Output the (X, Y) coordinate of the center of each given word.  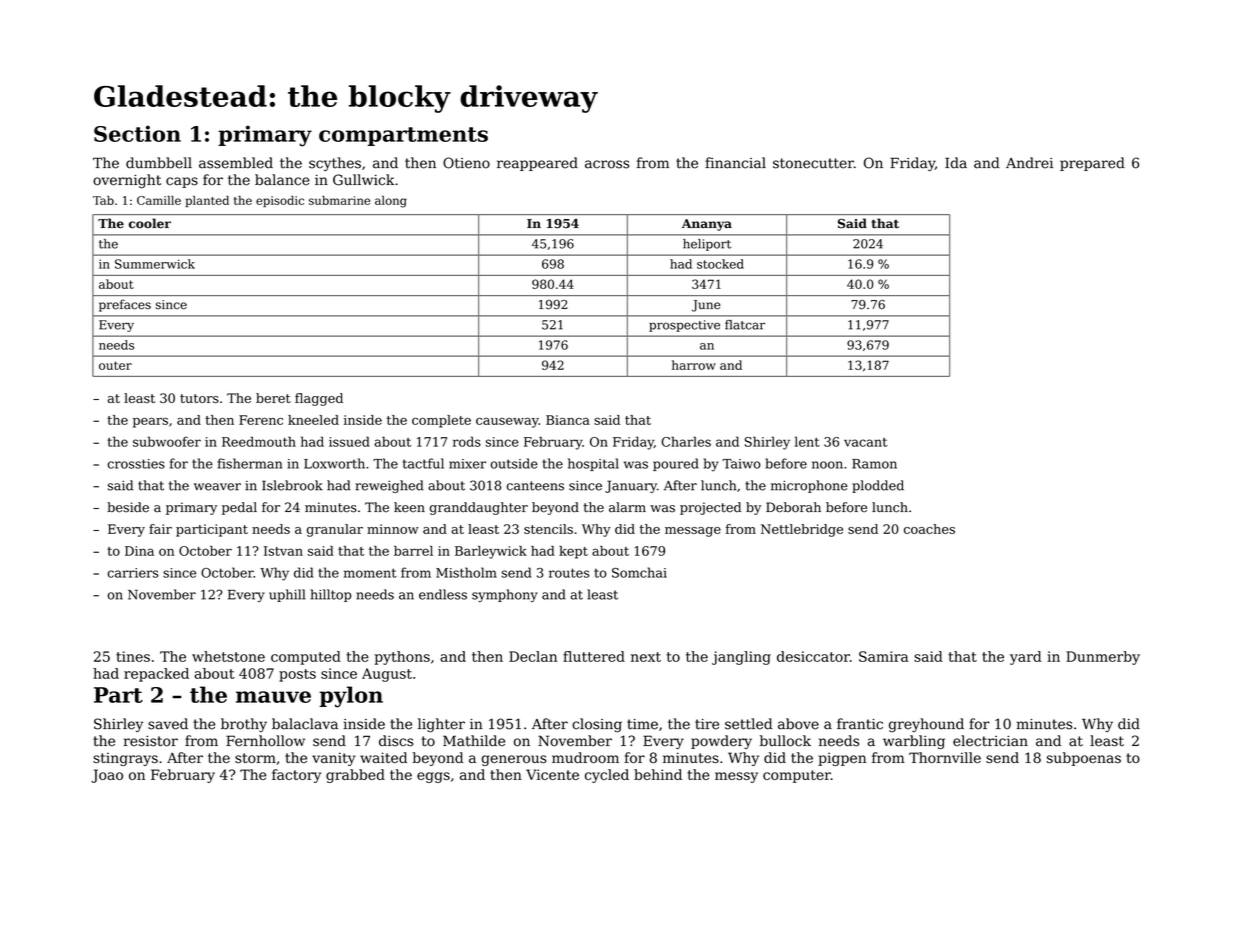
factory (296, 776)
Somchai (639, 572)
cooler (150, 223)
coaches (929, 529)
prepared (1092, 164)
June (706, 306)
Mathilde (474, 741)
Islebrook (292, 485)
